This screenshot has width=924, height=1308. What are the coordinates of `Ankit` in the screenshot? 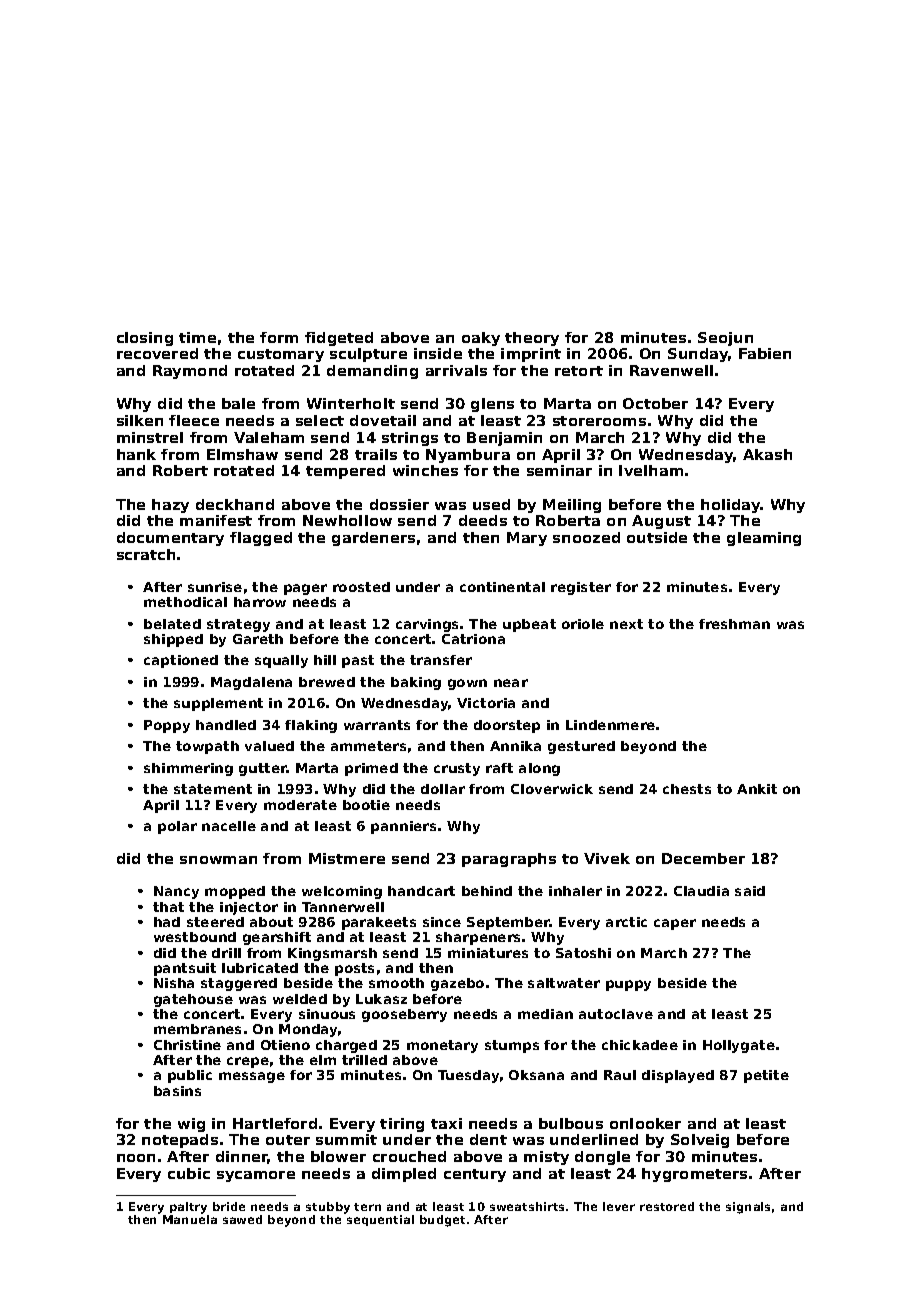 It's located at (757, 789).
